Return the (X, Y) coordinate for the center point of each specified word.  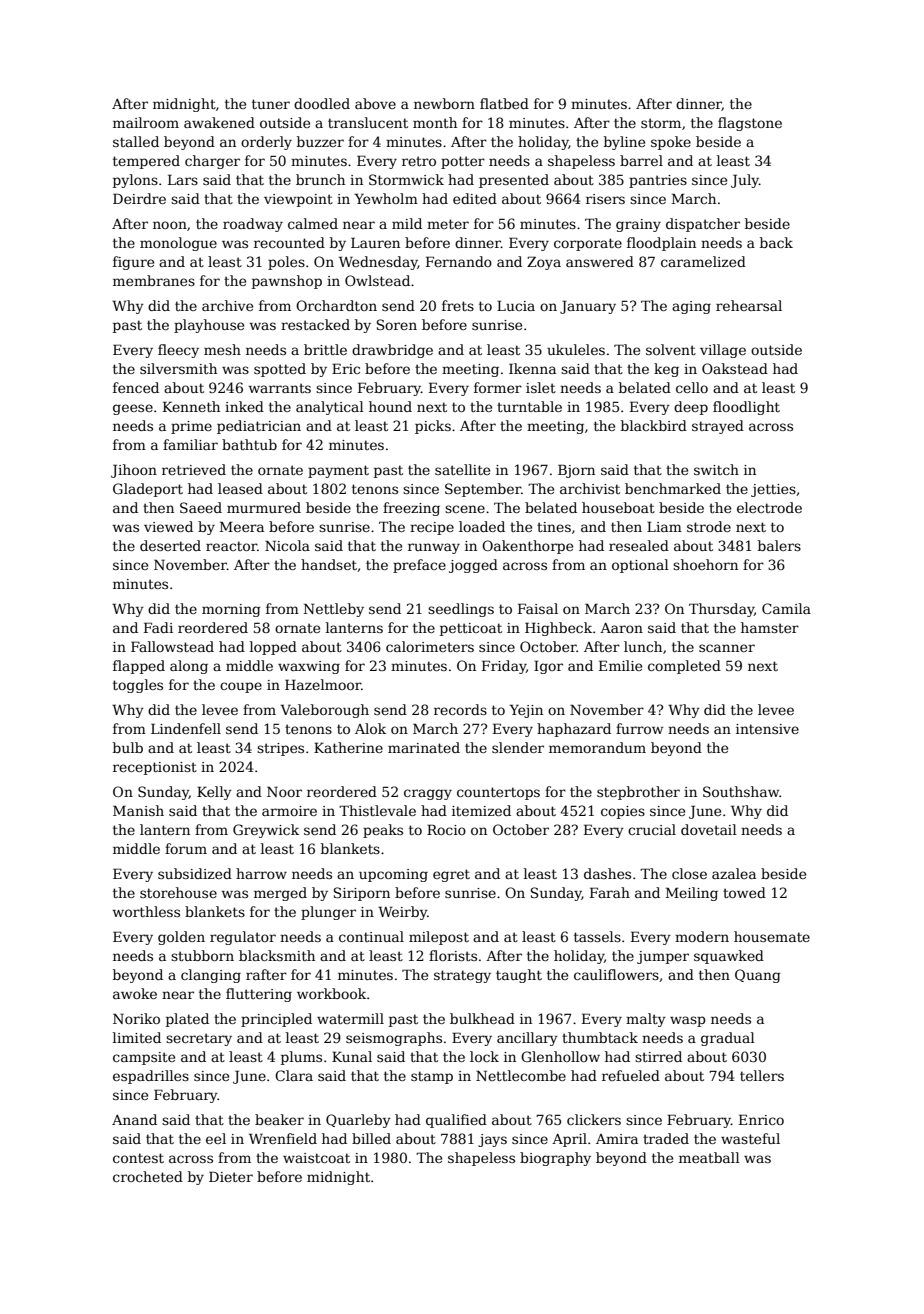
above (375, 103)
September (483, 490)
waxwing (309, 667)
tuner (271, 104)
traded (666, 1138)
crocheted (148, 1176)
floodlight (746, 408)
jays (492, 1140)
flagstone (750, 124)
